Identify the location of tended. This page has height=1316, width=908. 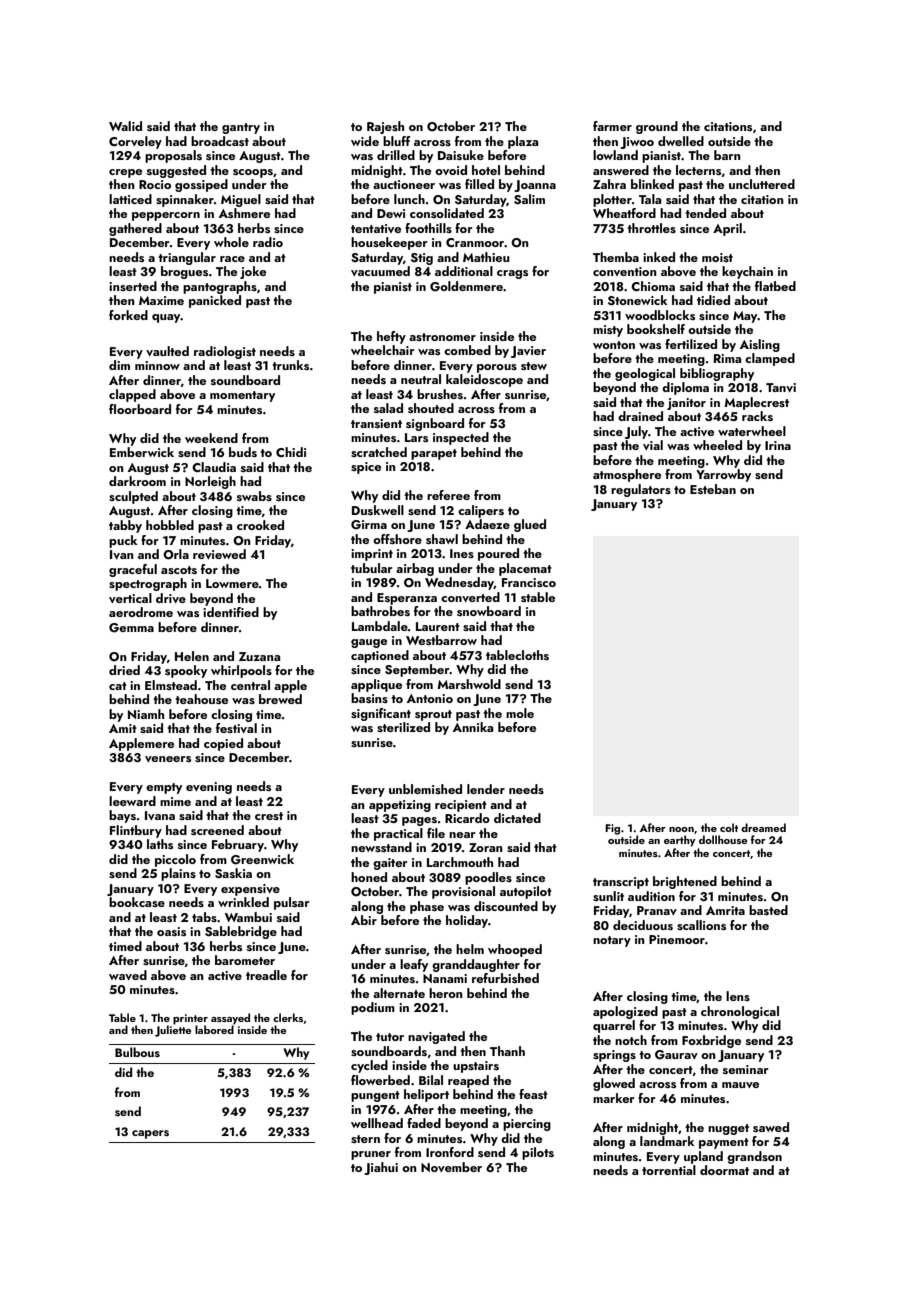
(705, 213).
